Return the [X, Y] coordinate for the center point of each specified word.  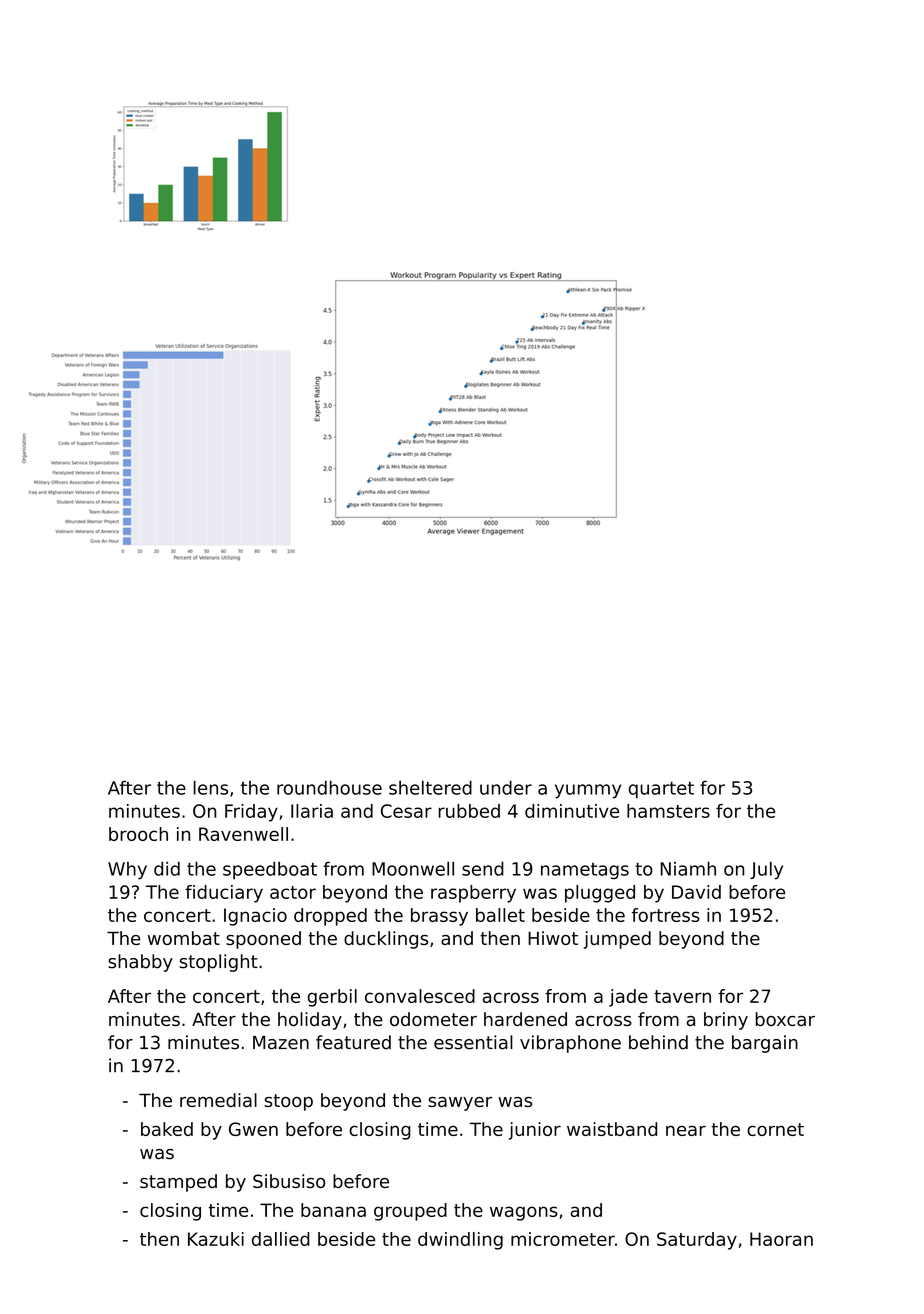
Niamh [688, 868]
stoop [288, 1102]
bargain [765, 1044]
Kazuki [216, 1239]
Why [127, 871]
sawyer [460, 1104]
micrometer [563, 1239]
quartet [661, 790]
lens [211, 787]
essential [473, 1042]
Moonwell [413, 868]
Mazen [281, 1043]
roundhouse [329, 787]
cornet [775, 1129]
